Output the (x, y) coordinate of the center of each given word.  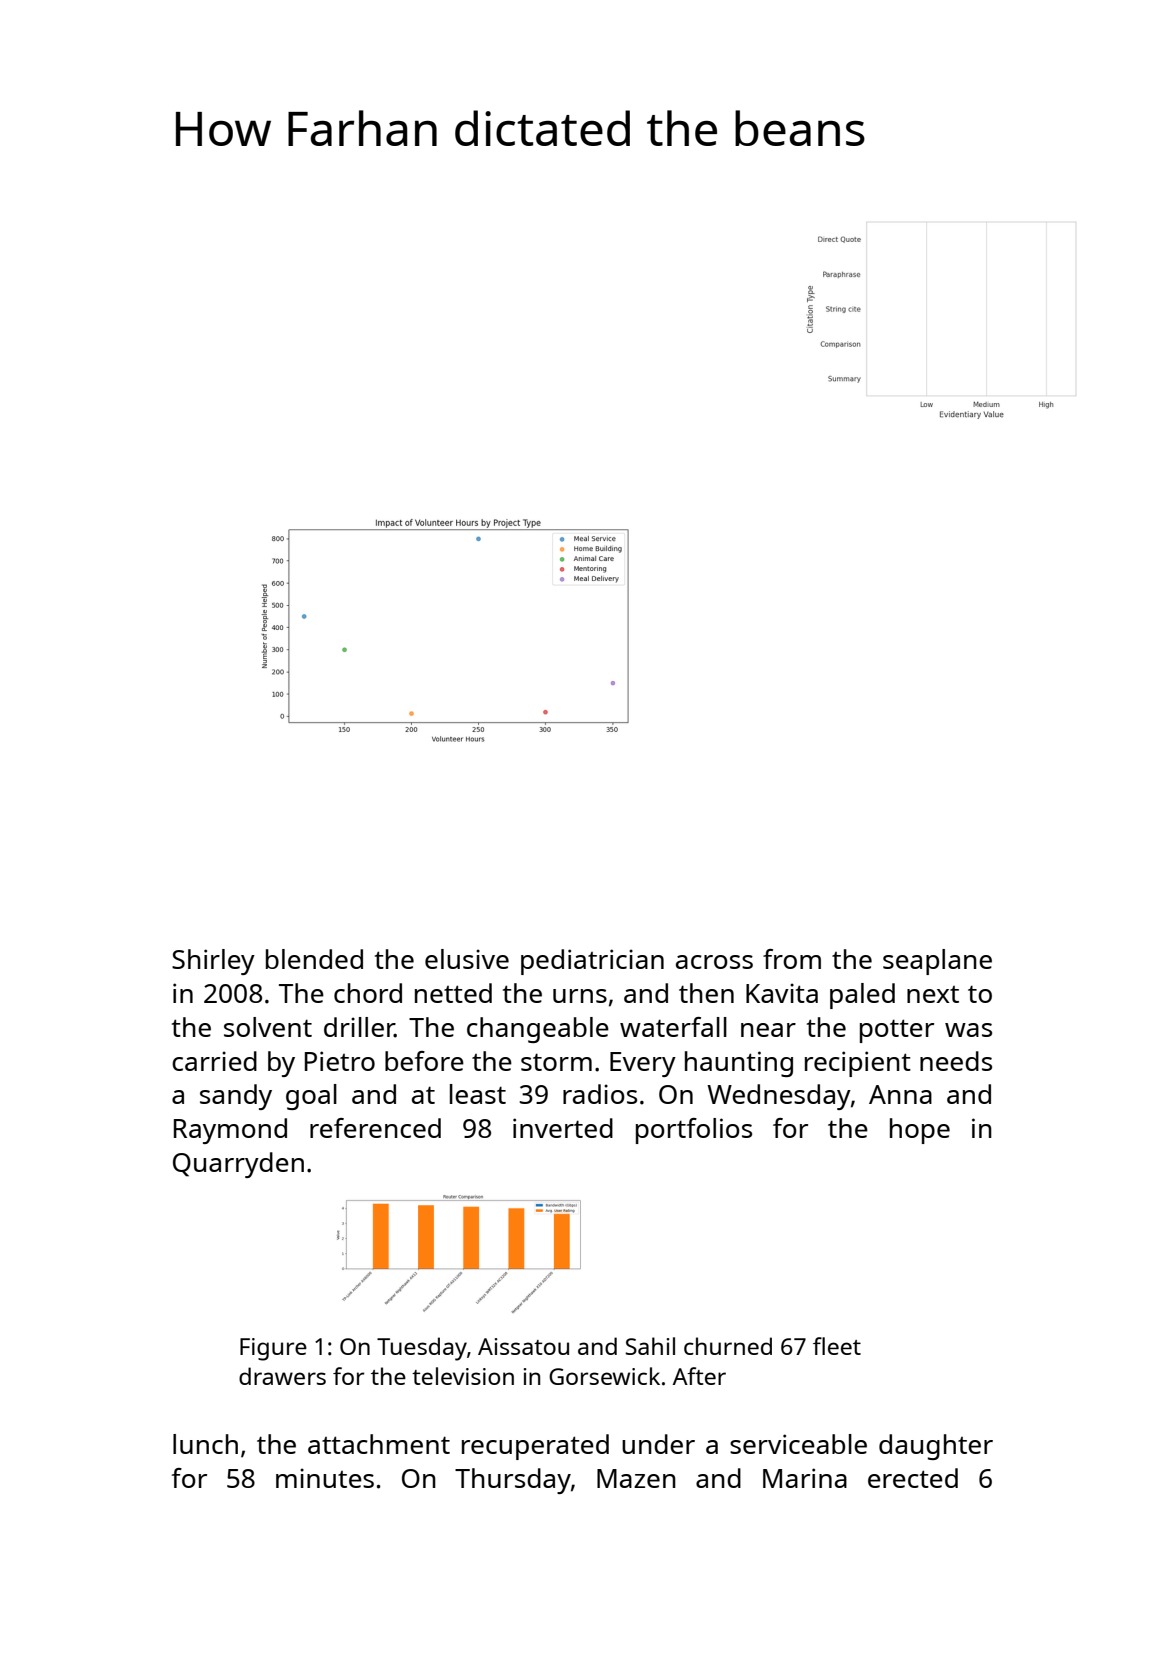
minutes (325, 1478)
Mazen (636, 1478)
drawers (282, 1376)
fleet (837, 1346)
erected (913, 1478)
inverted (563, 1128)
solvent (268, 1027)
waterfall (673, 1027)
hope (920, 1131)
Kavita (782, 993)
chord (368, 993)
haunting (739, 1064)
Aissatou (523, 1346)
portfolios (694, 1131)
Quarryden (238, 1165)
